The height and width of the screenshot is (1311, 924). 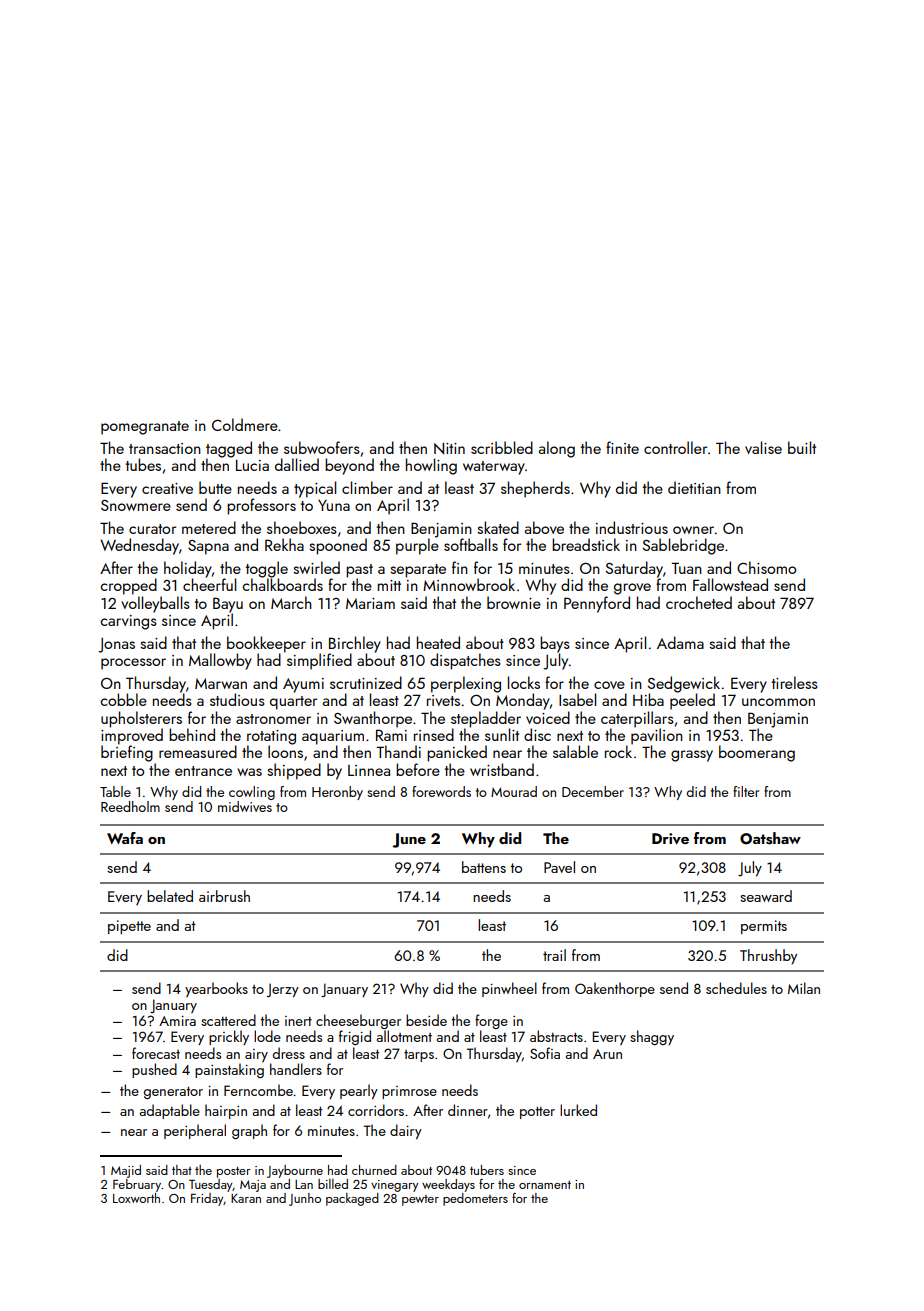 I want to click on yearbooks, so click(x=216, y=989).
